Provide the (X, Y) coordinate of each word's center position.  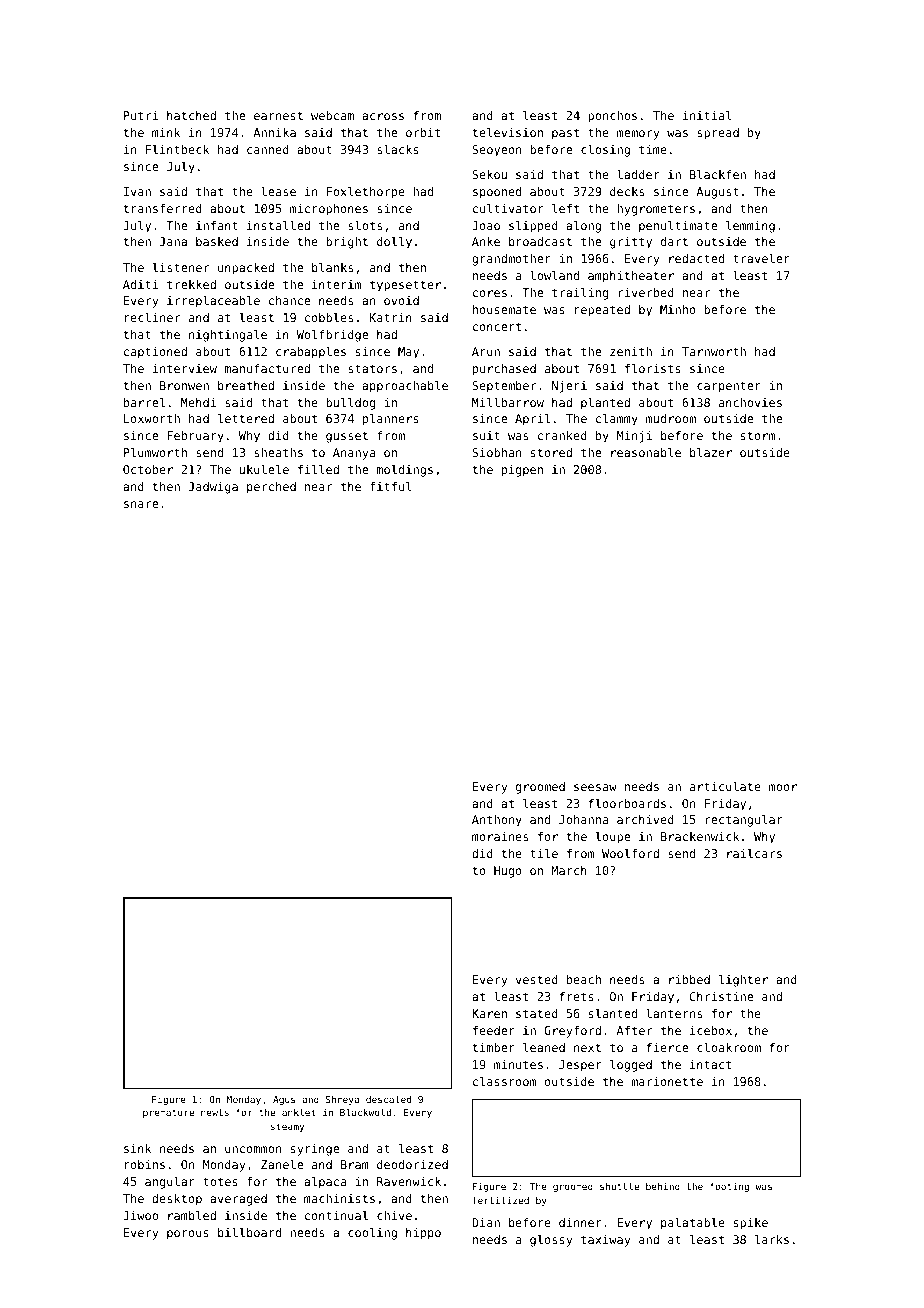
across (383, 116)
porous (188, 1235)
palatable (693, 1224)
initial (707, 115)
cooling (372, 1234)
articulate (725, 786)
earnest (278, 115)
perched (271, 488)
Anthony (497, 821)
